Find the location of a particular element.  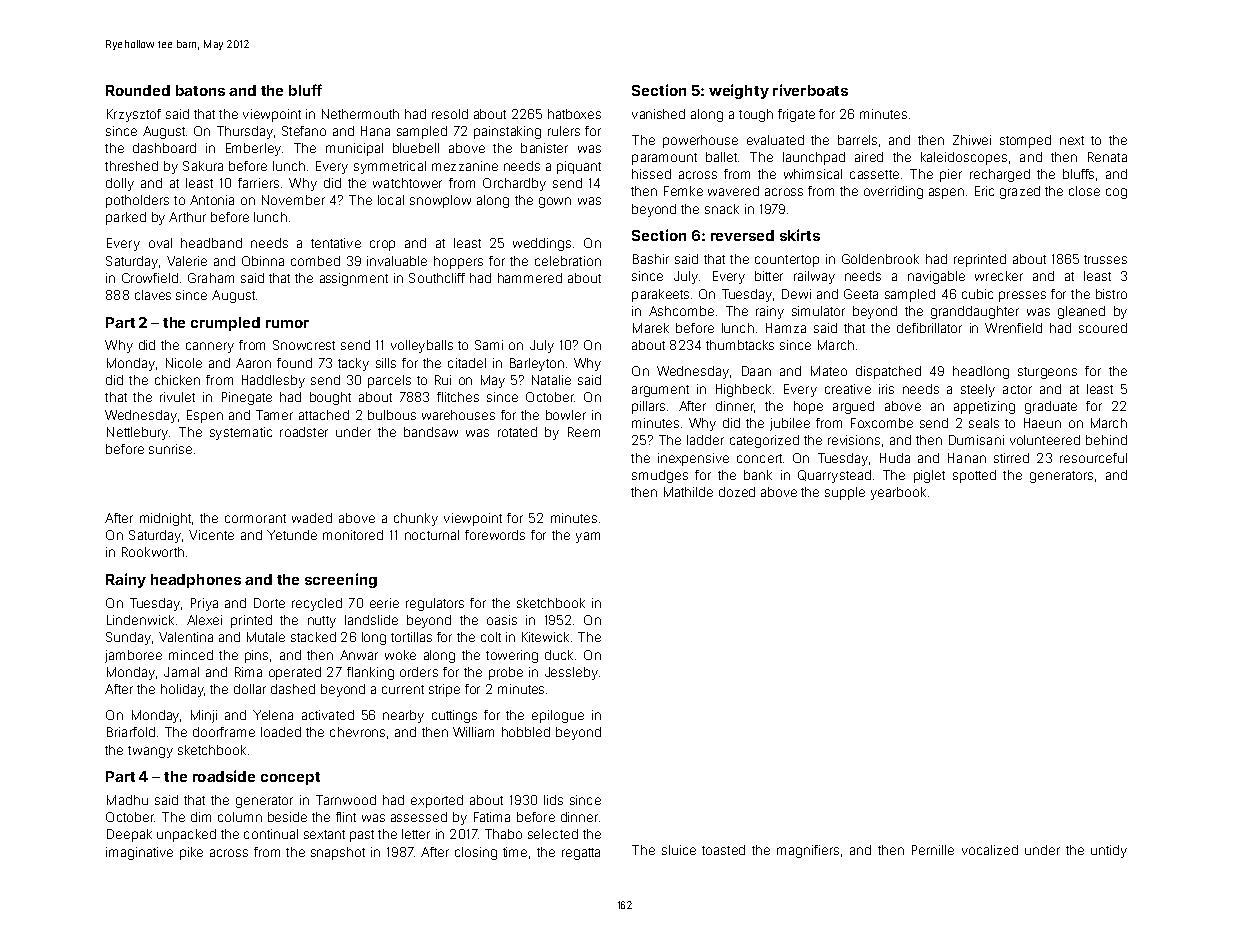

potholders is located at coordinates (137, 201).
